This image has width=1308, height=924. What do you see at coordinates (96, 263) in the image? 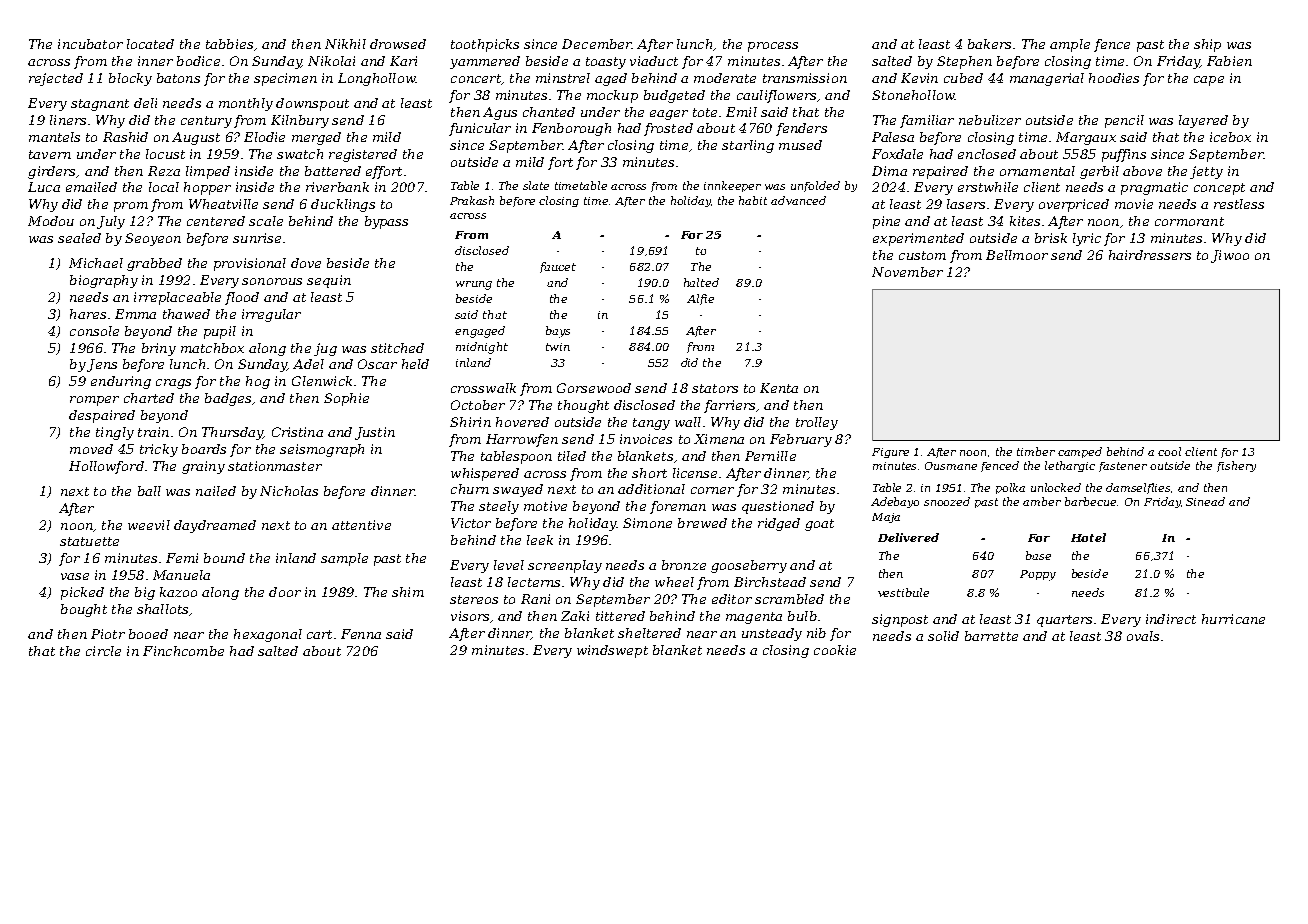
I see `Michael` at bounding box center [96, 263].
